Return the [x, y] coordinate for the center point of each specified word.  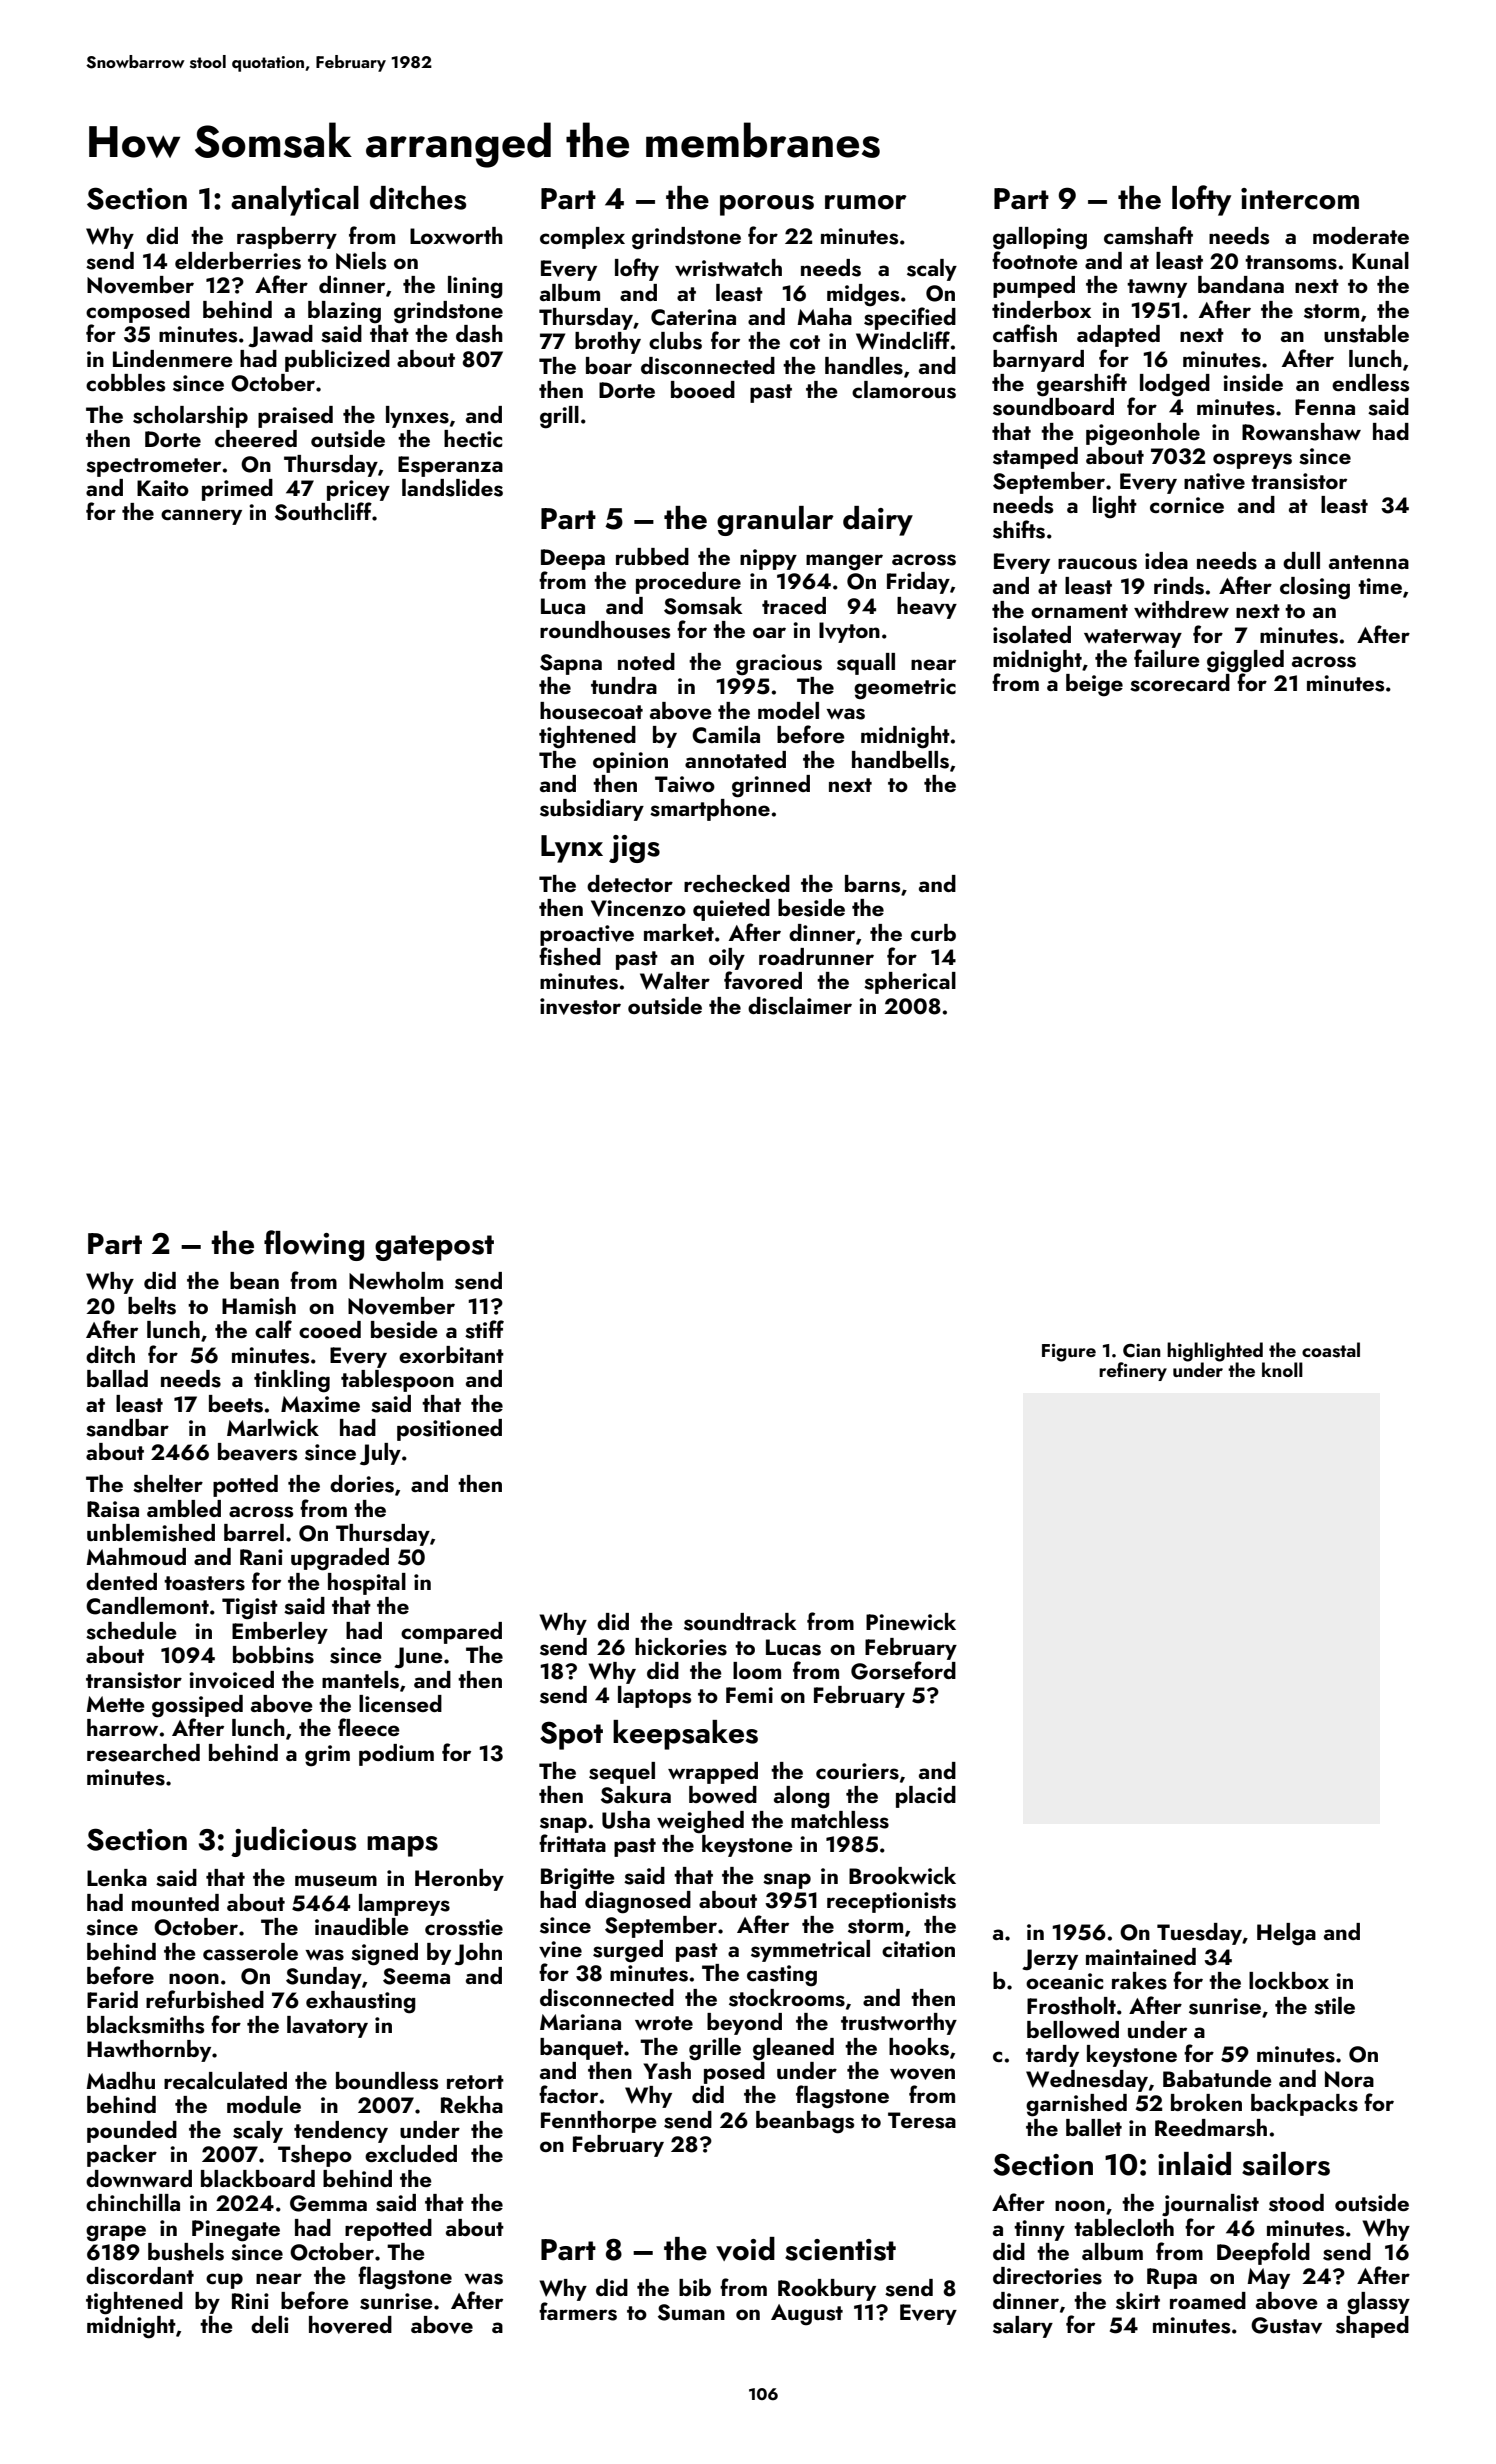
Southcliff [323, 511]
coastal [1331, 1350]
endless [1370, 383]
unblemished [151, 1533]
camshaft [1148, 235]
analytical [295, 201]
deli [270, 2324]
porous [767, 205]
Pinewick [911, 1621]
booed [703, 389]
